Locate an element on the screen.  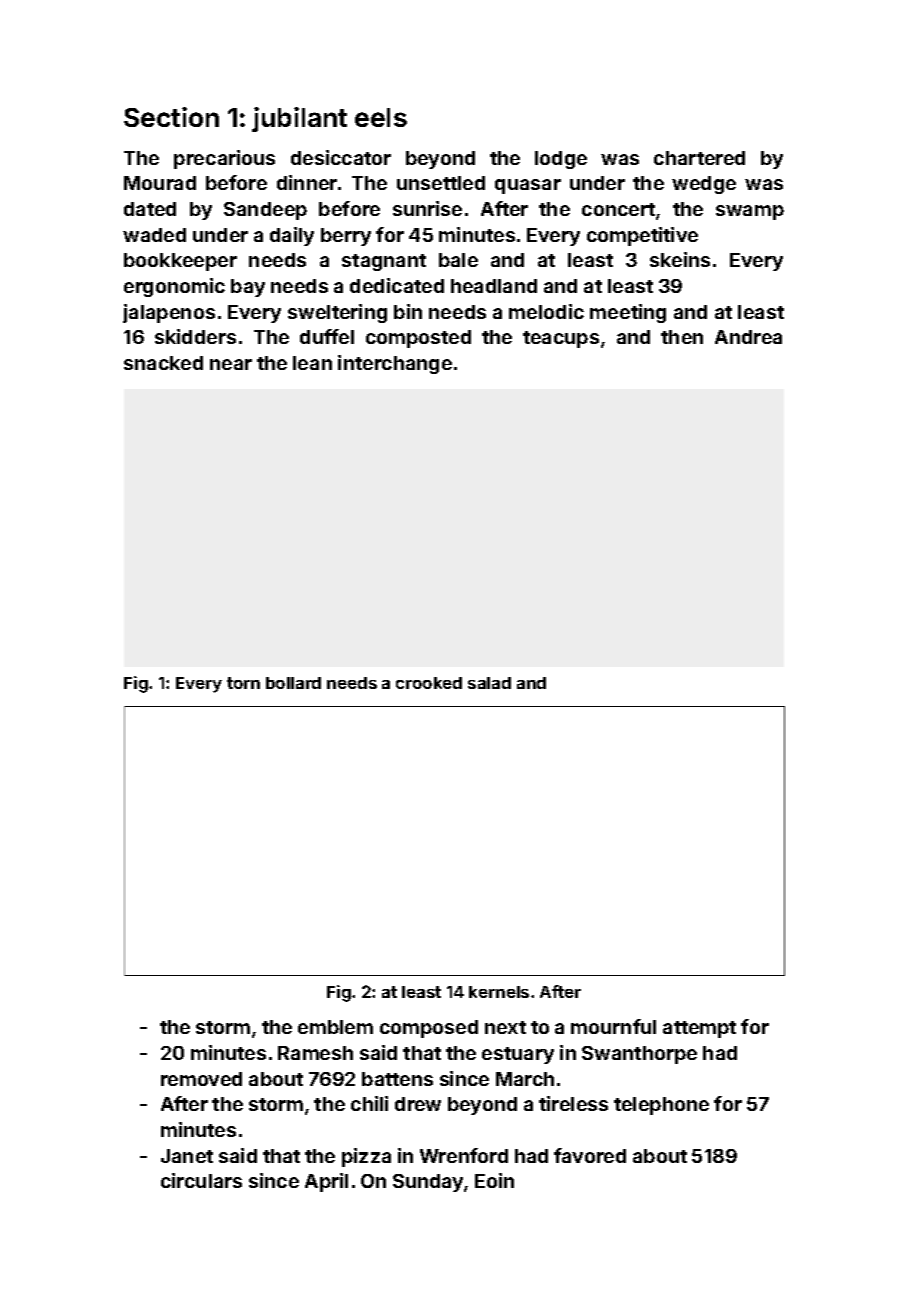
Section is located at coordinates (171, 117).
